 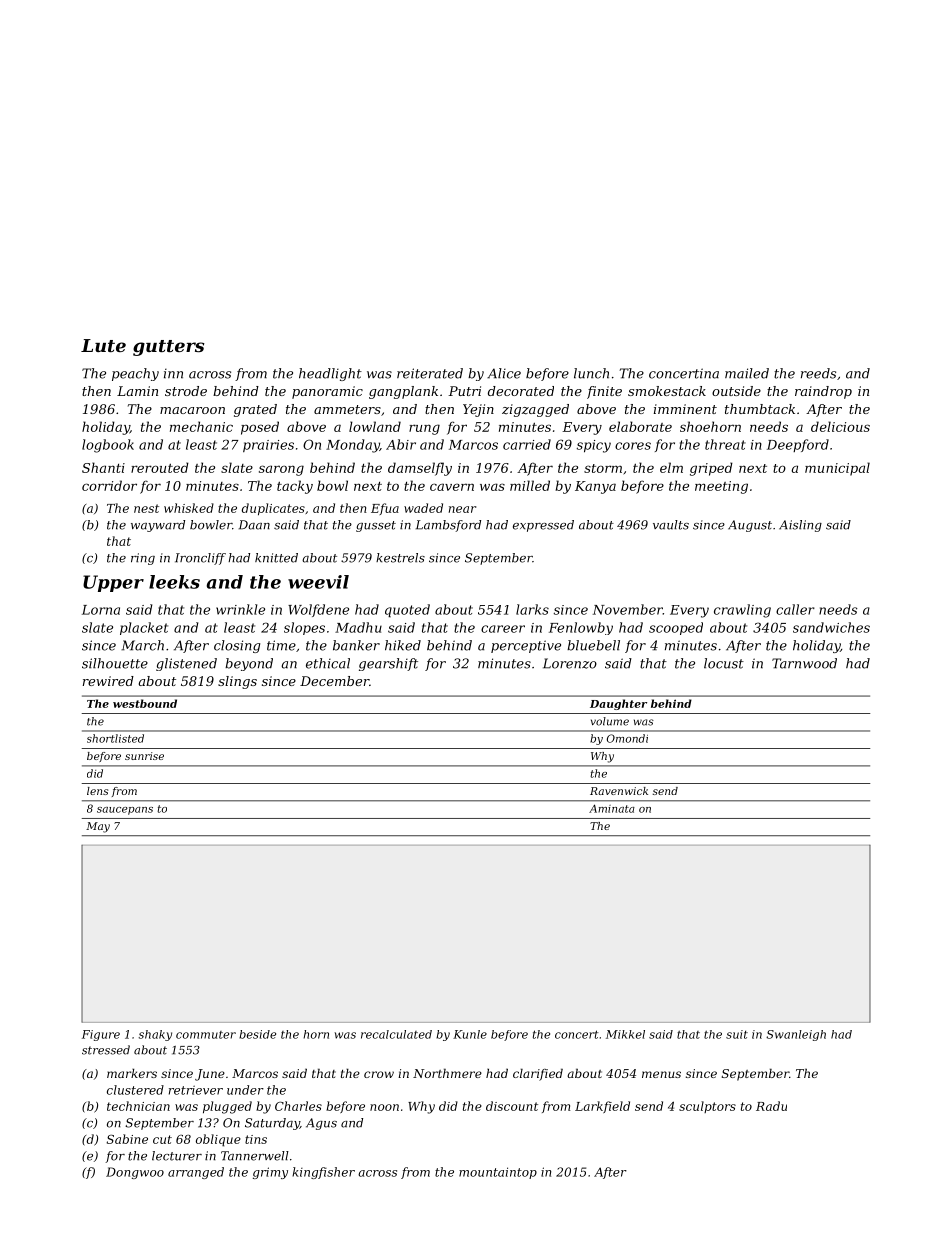 I want to click on Tarnwood, so click(x=804, y=663).
